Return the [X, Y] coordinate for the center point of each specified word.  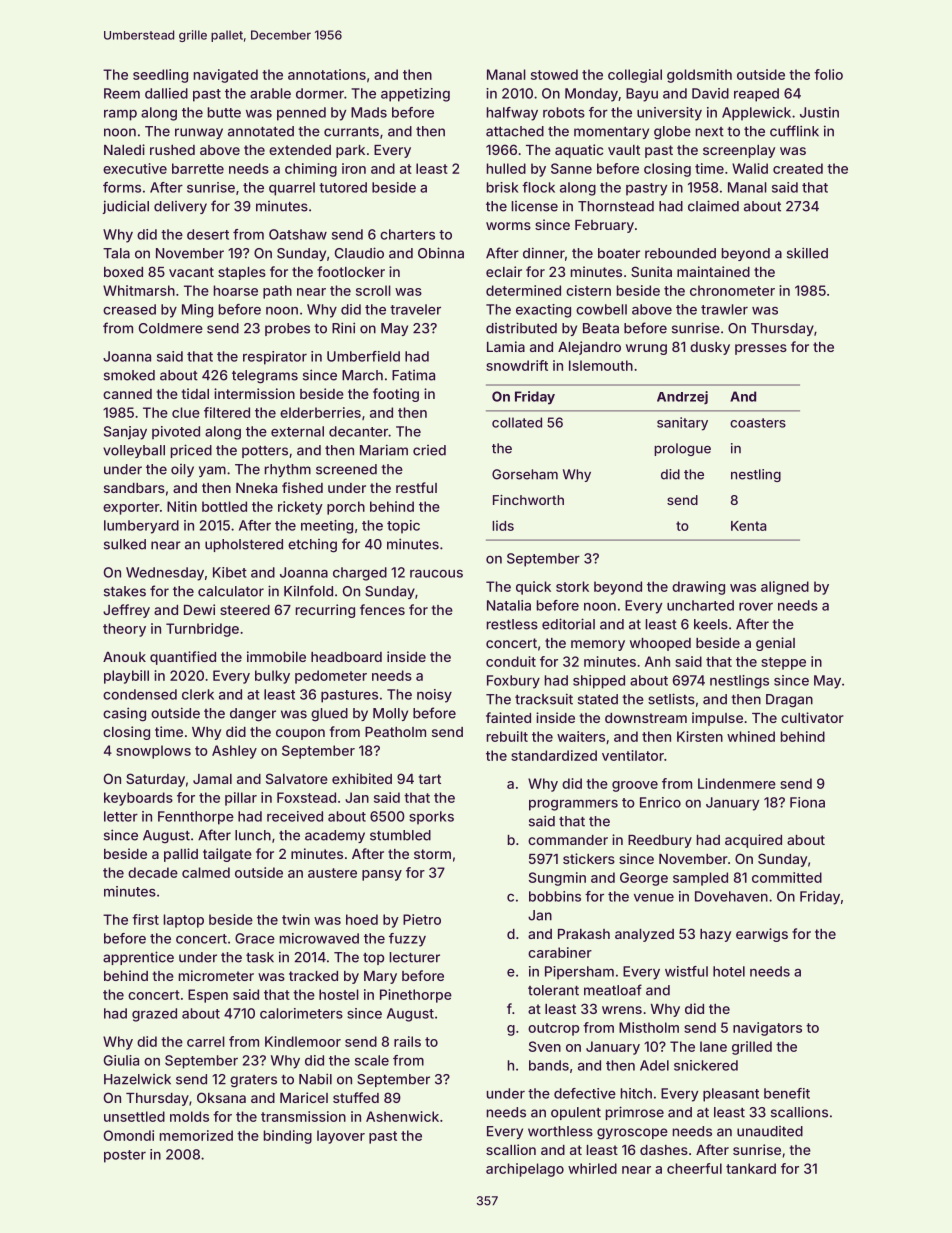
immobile [276, 656]
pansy [382, 875]
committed [787, 877]
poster [125, 1156]
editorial [568, 624]
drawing [698, 588]
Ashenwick [402, 1116]
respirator [275, 358]
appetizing [415, 95]
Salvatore [297, 778]
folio [828, 74]
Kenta [748, 526]
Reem [122, 93]
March [362, 375]
